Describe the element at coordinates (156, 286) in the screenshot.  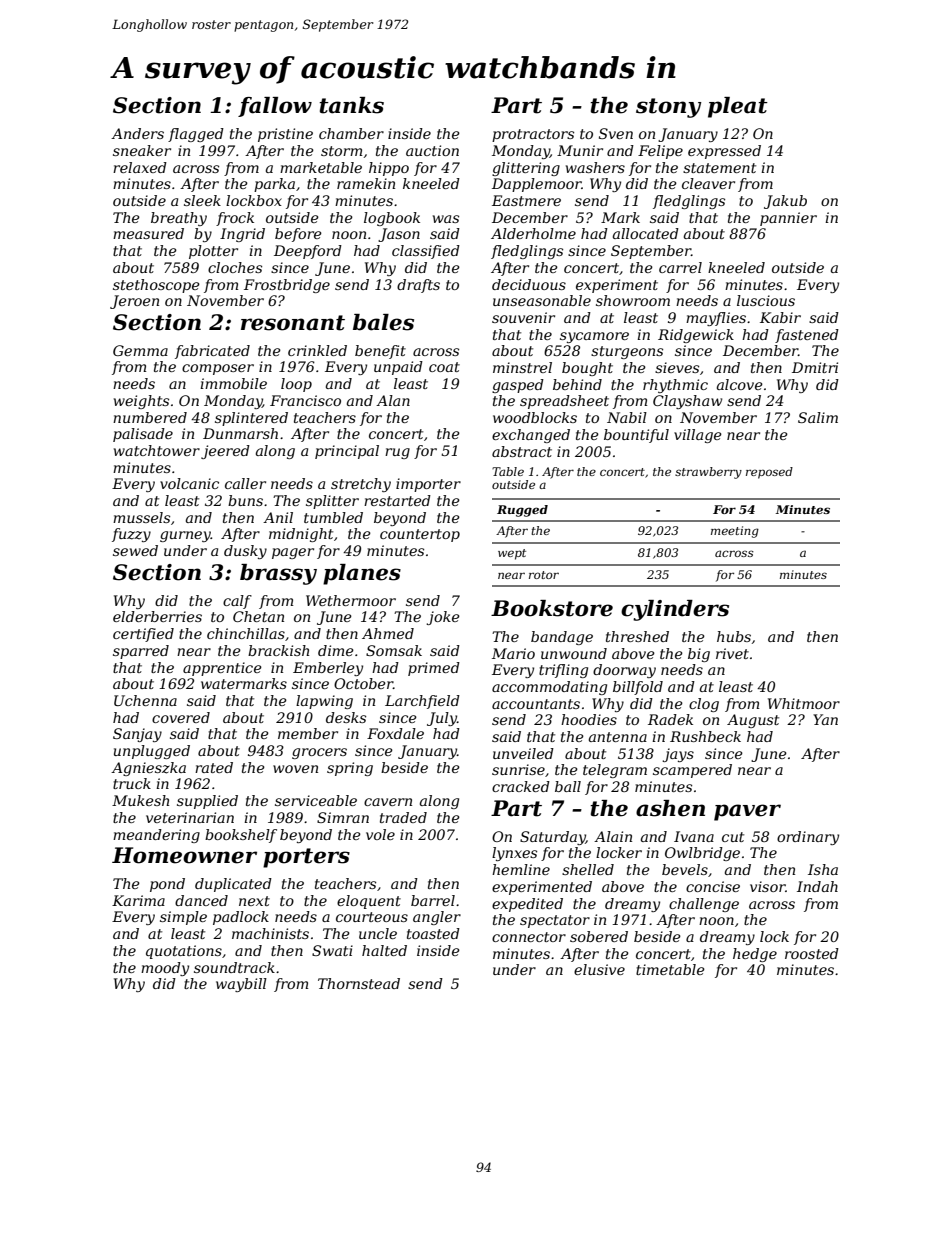
I see `stethoscope` at that location.
